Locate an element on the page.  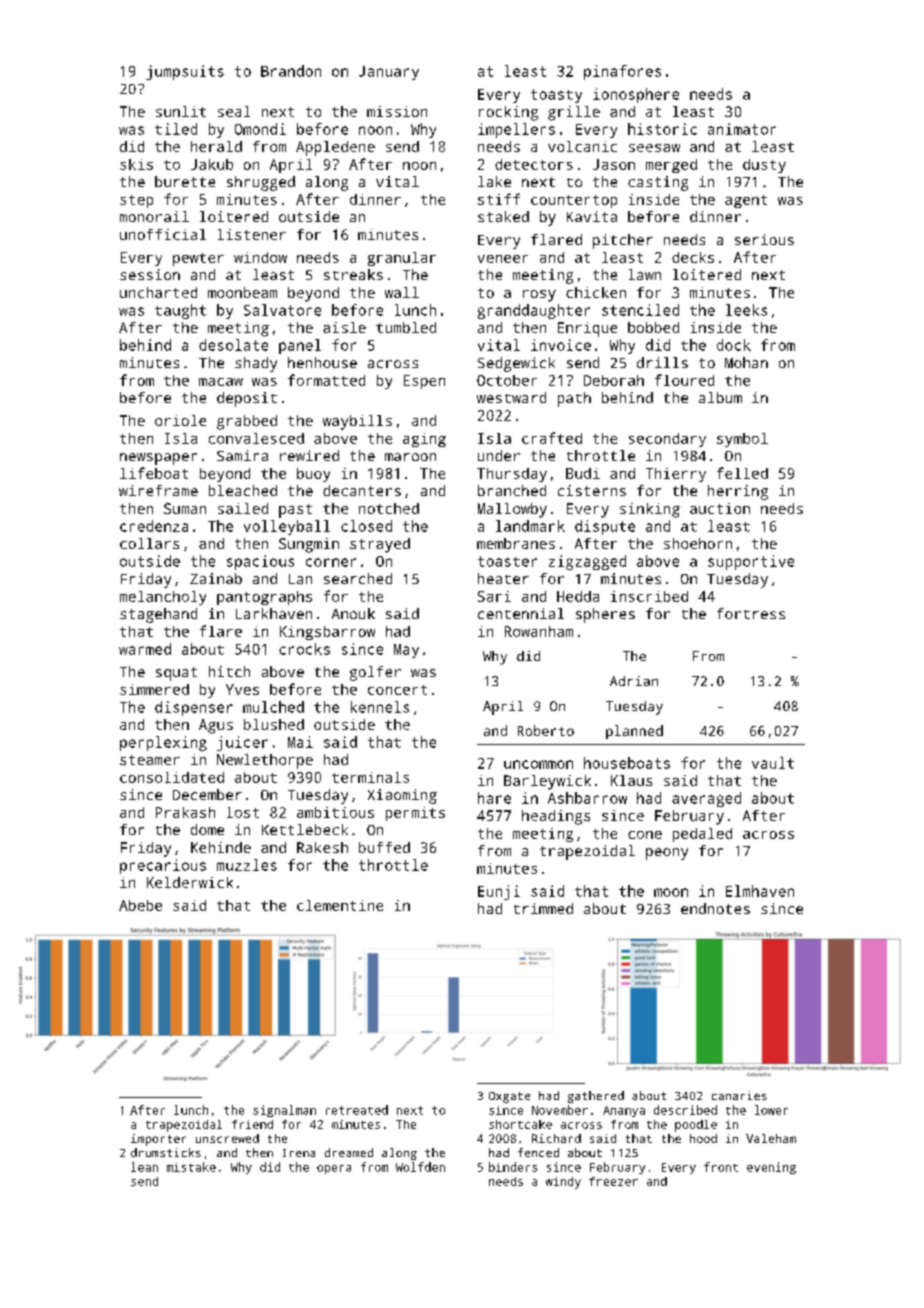
Wolfden is located at coordinates (420, 1167).
